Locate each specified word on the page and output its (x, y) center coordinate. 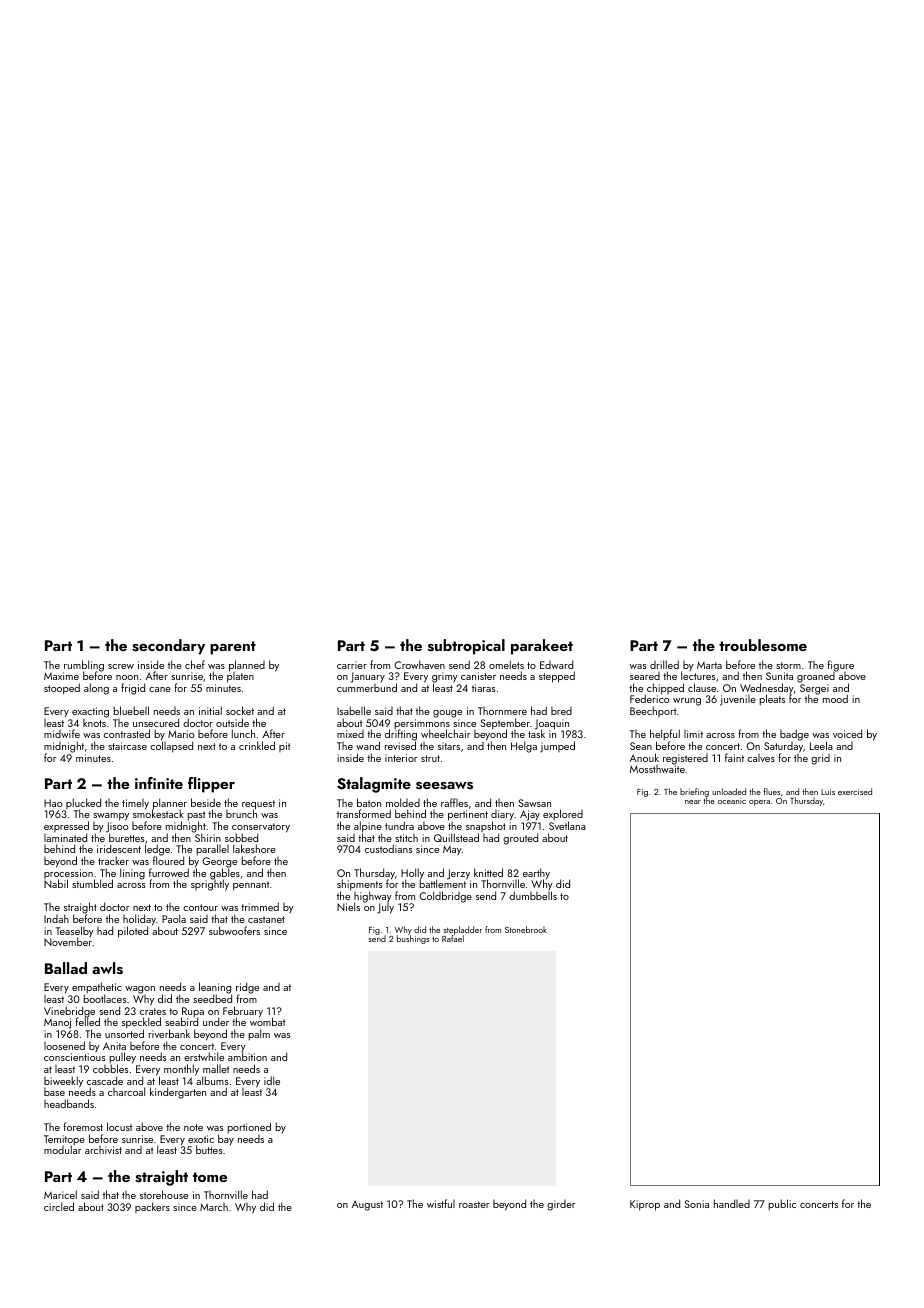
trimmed (260, 906)
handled (732, 1203)
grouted (520, 839)
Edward (556, 664)
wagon (140, 990)
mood (835, 699)
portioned (249, 1128)
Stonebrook (526, 929)
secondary (168, 647)
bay (226, 1139)
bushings (413, 939)
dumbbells (533, 895)
